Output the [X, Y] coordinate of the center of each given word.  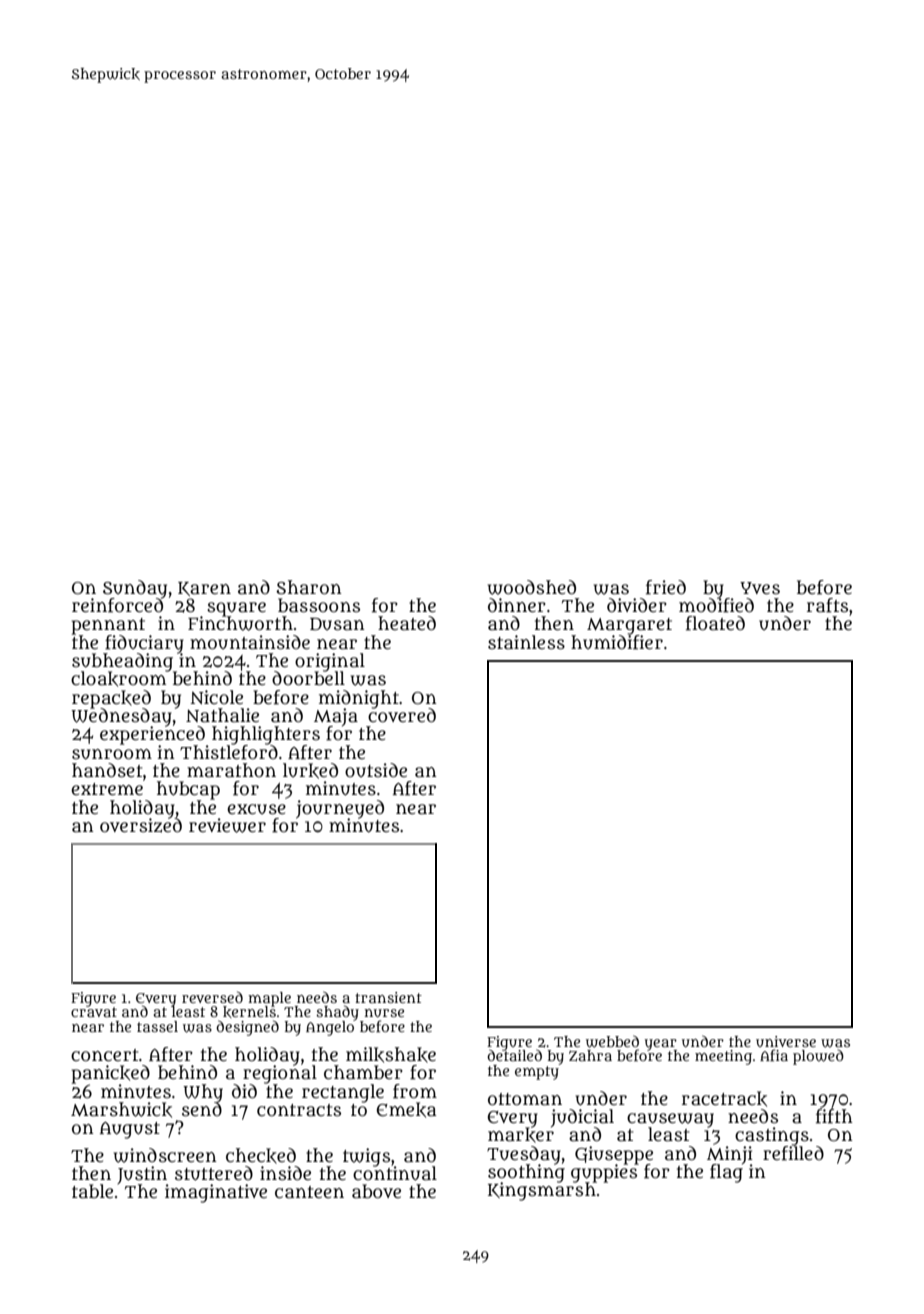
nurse [384, 1013]
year [661, 1044]
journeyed [340, 809]
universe [786, 1041]
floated [715, 623]
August [130, 1130]
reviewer [227, 825]
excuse [256, 809]
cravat [94, 1012]
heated [407, 623]
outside [376, 770]
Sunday [135, 589]
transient [388, 997]
